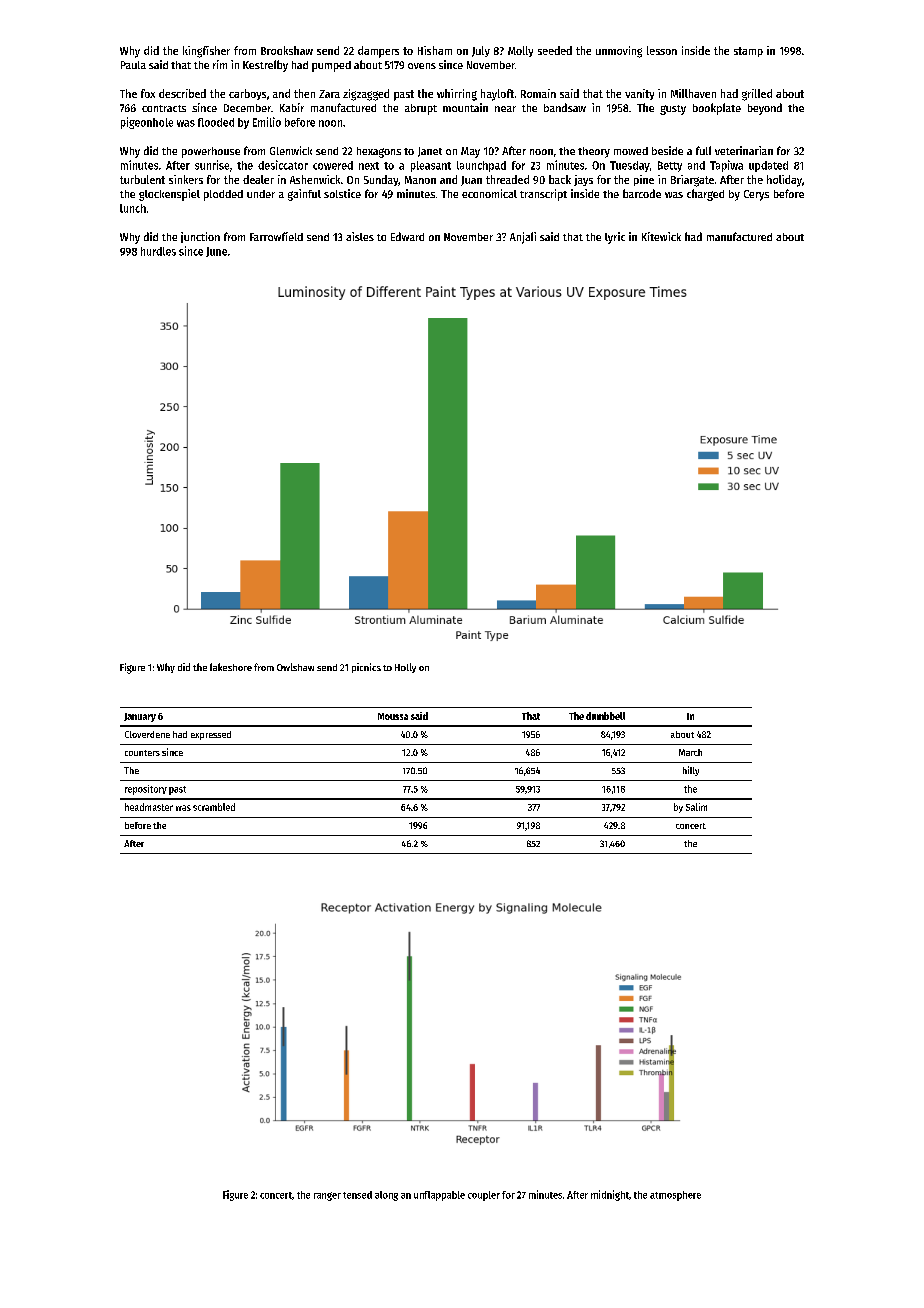 The image size is (924, 1308). I want to click on hurdles, so click(158, 251).
